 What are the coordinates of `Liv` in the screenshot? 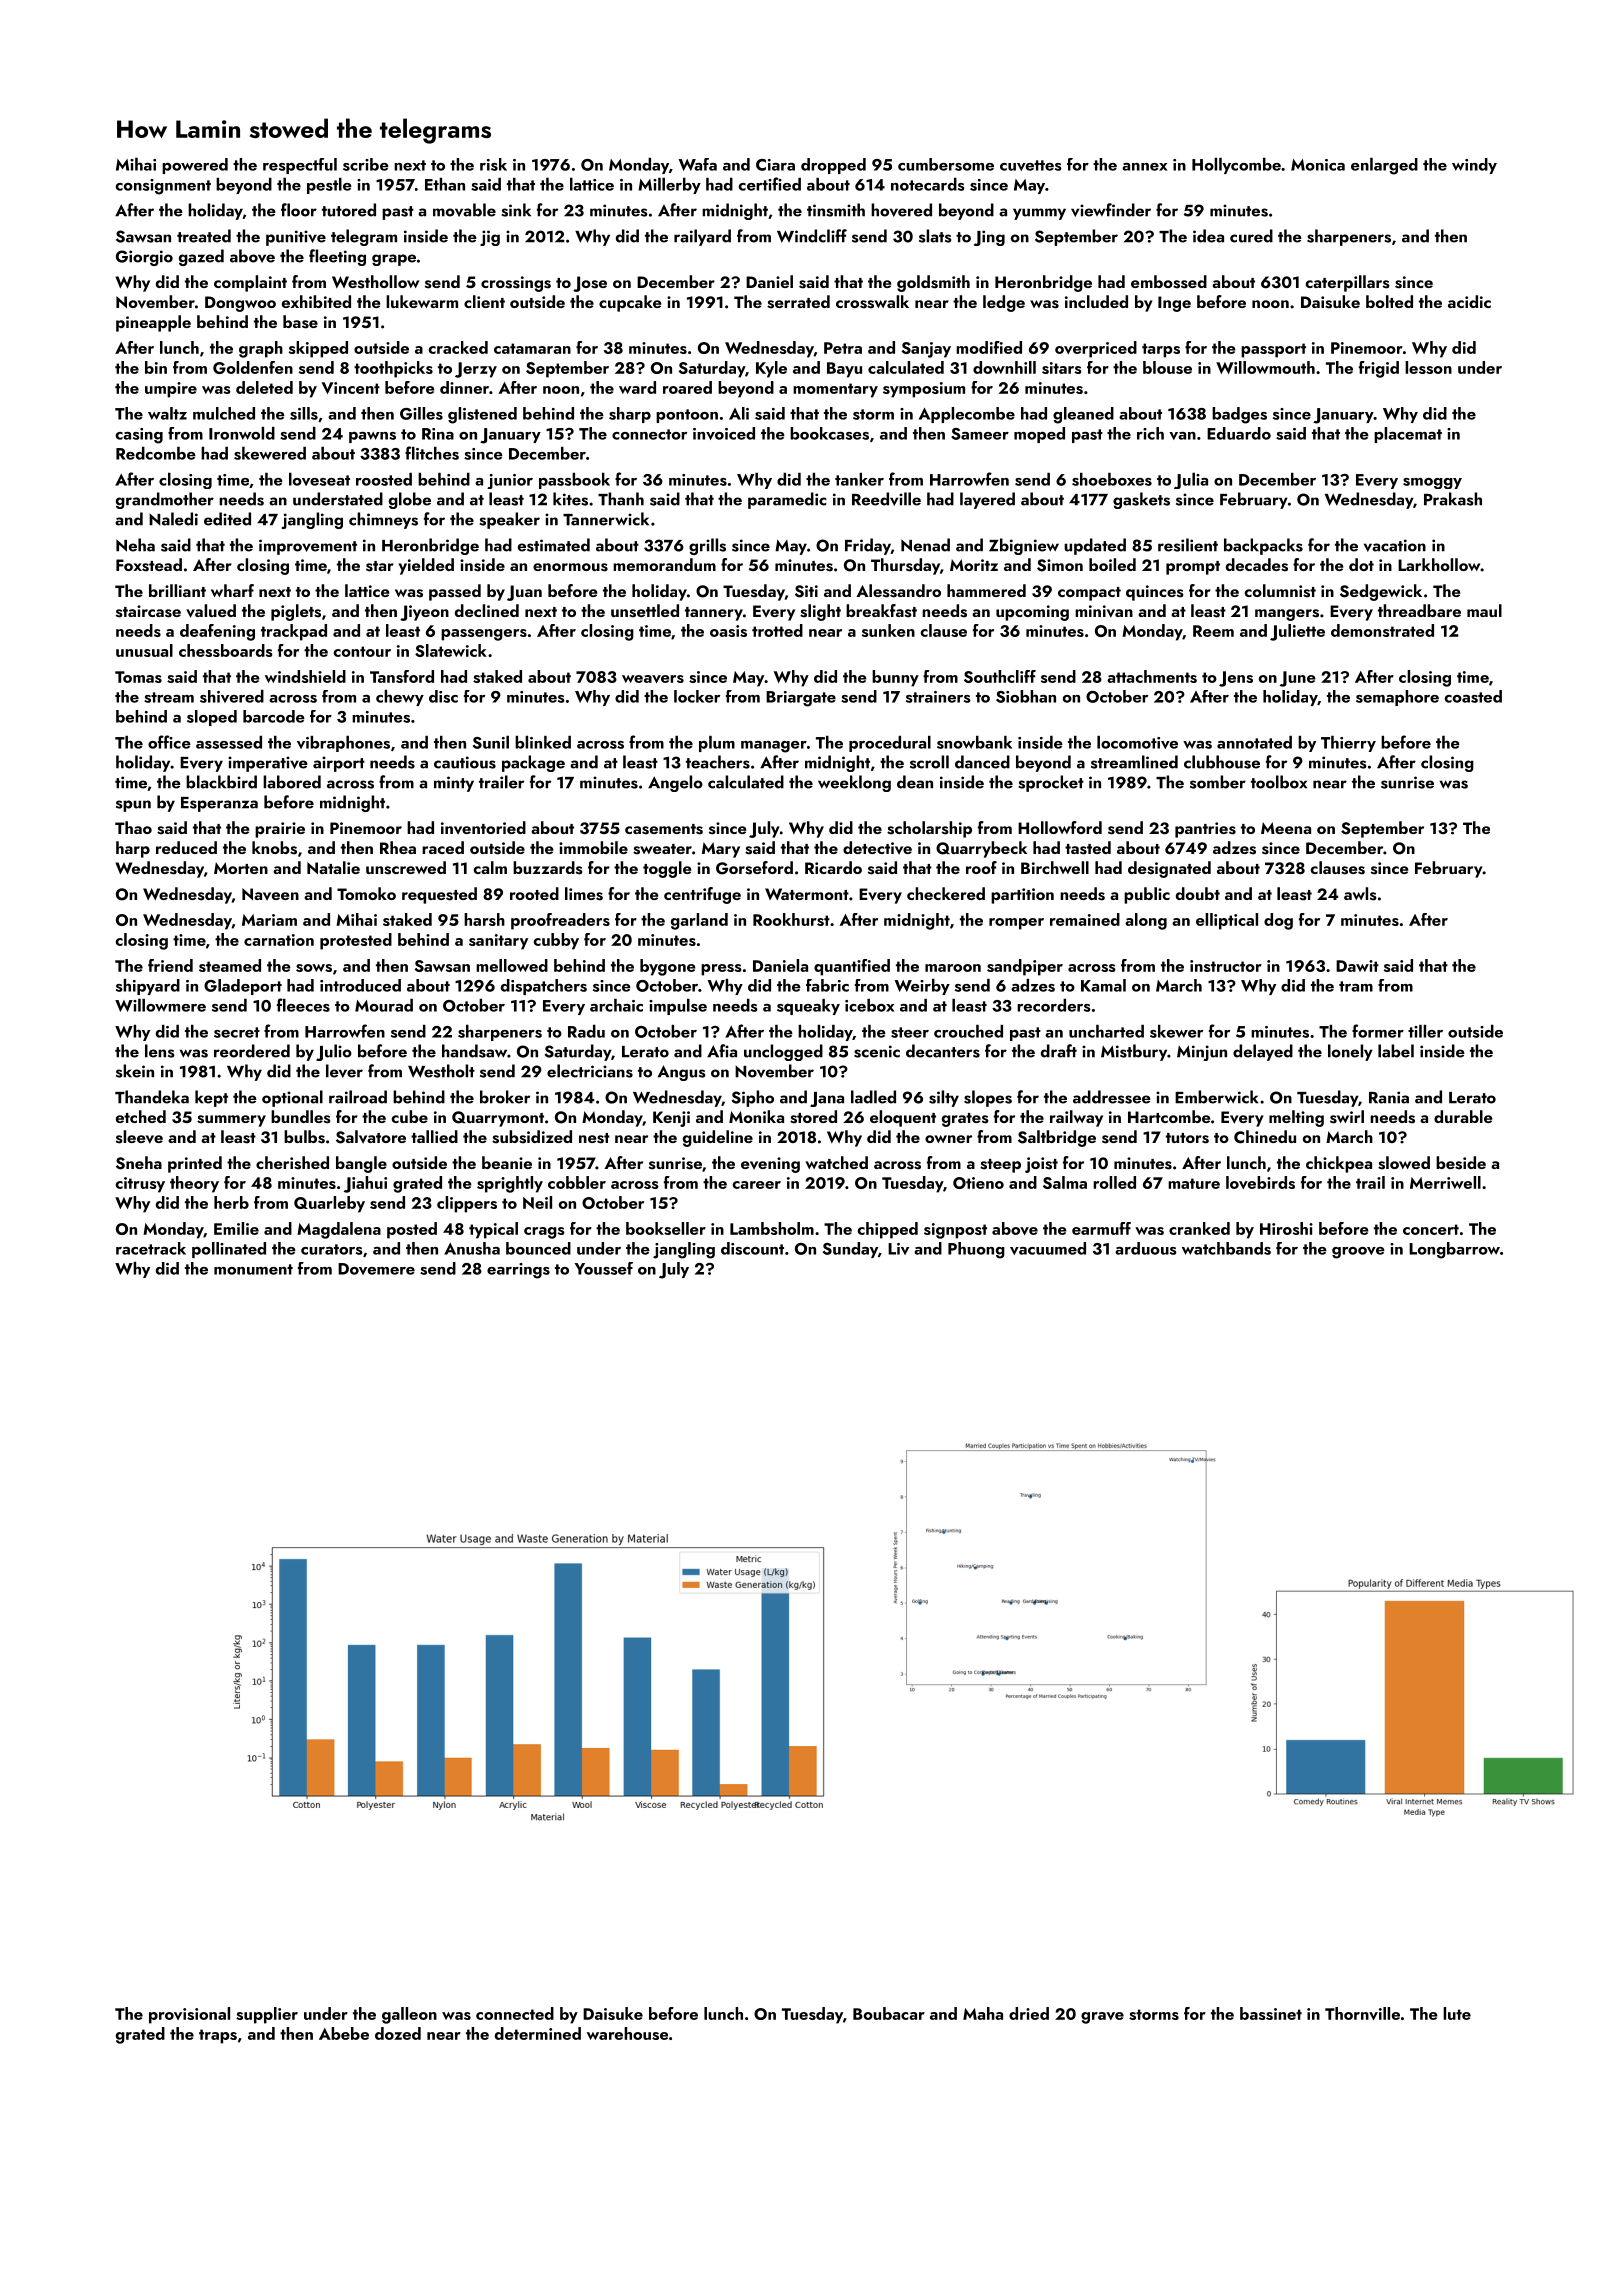 It's located at (898, 1249).
